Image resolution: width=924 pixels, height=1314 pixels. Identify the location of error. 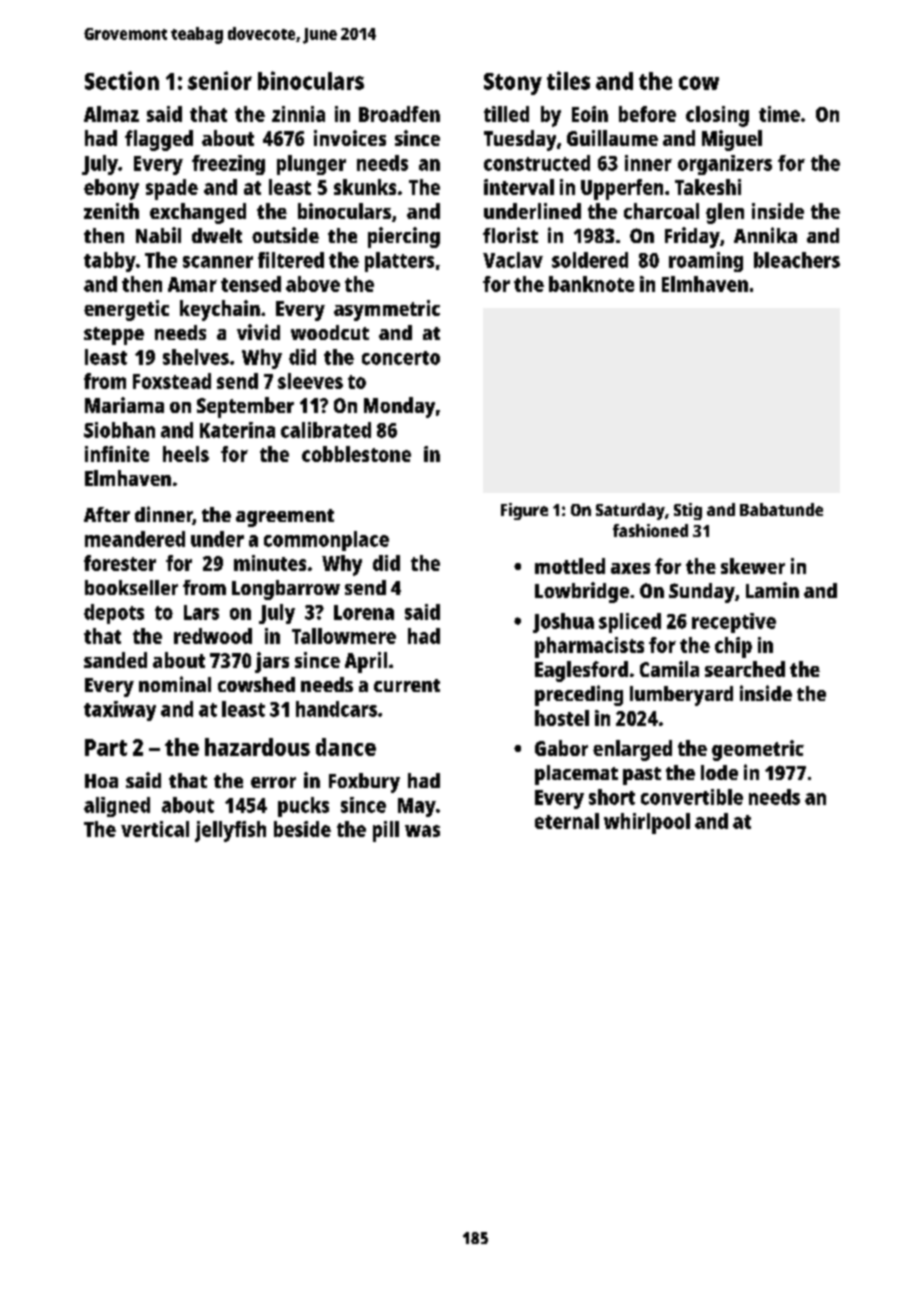
(273, 782).
